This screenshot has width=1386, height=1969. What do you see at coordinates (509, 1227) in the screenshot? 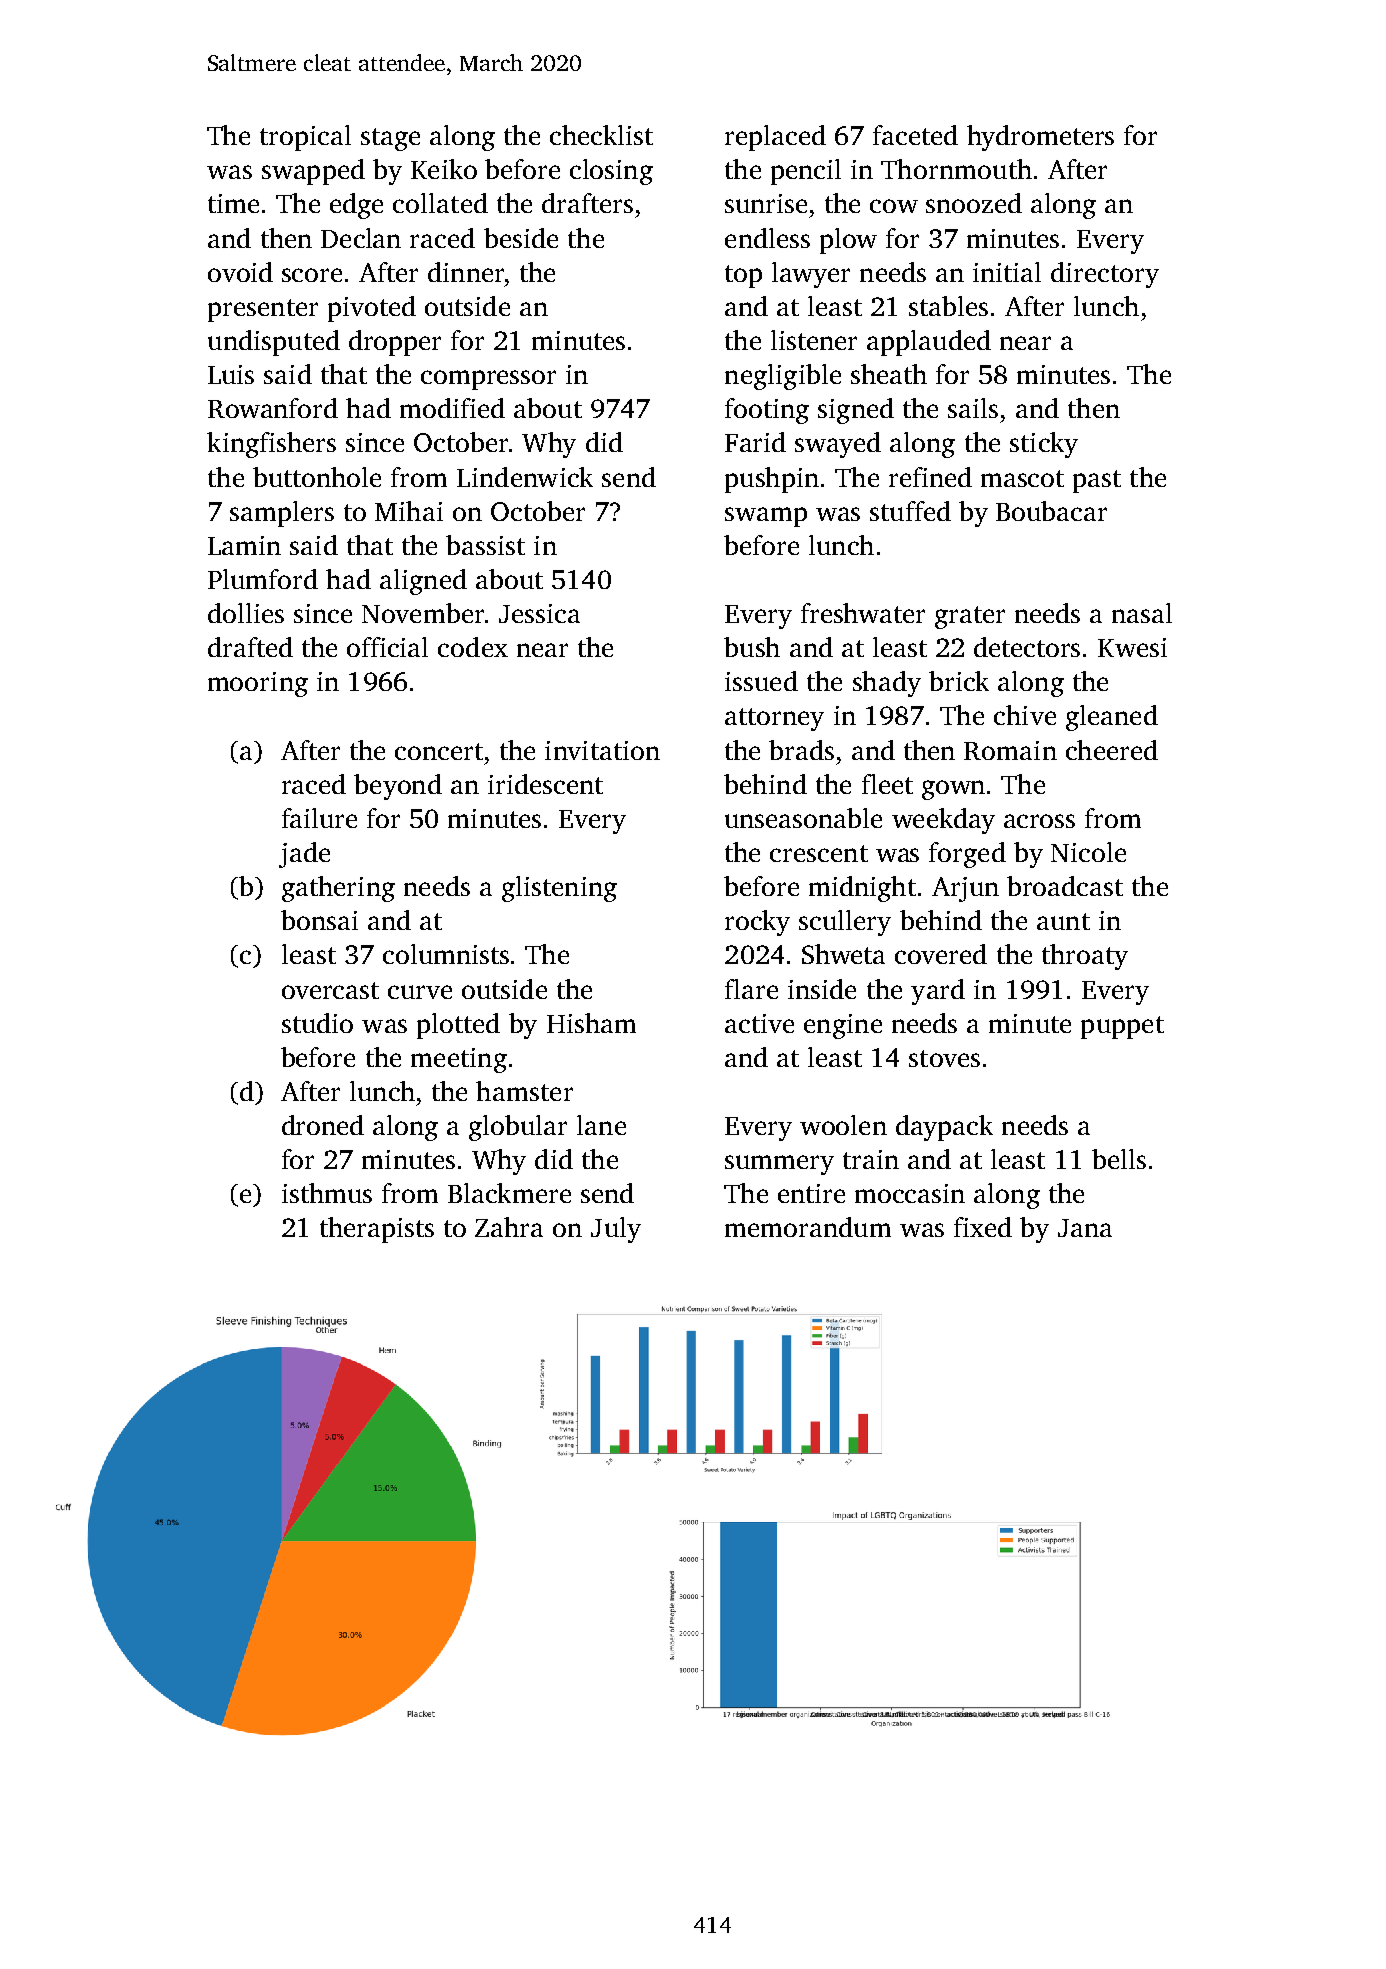
I see `Zahra` at bounding box center [509, 1227].
